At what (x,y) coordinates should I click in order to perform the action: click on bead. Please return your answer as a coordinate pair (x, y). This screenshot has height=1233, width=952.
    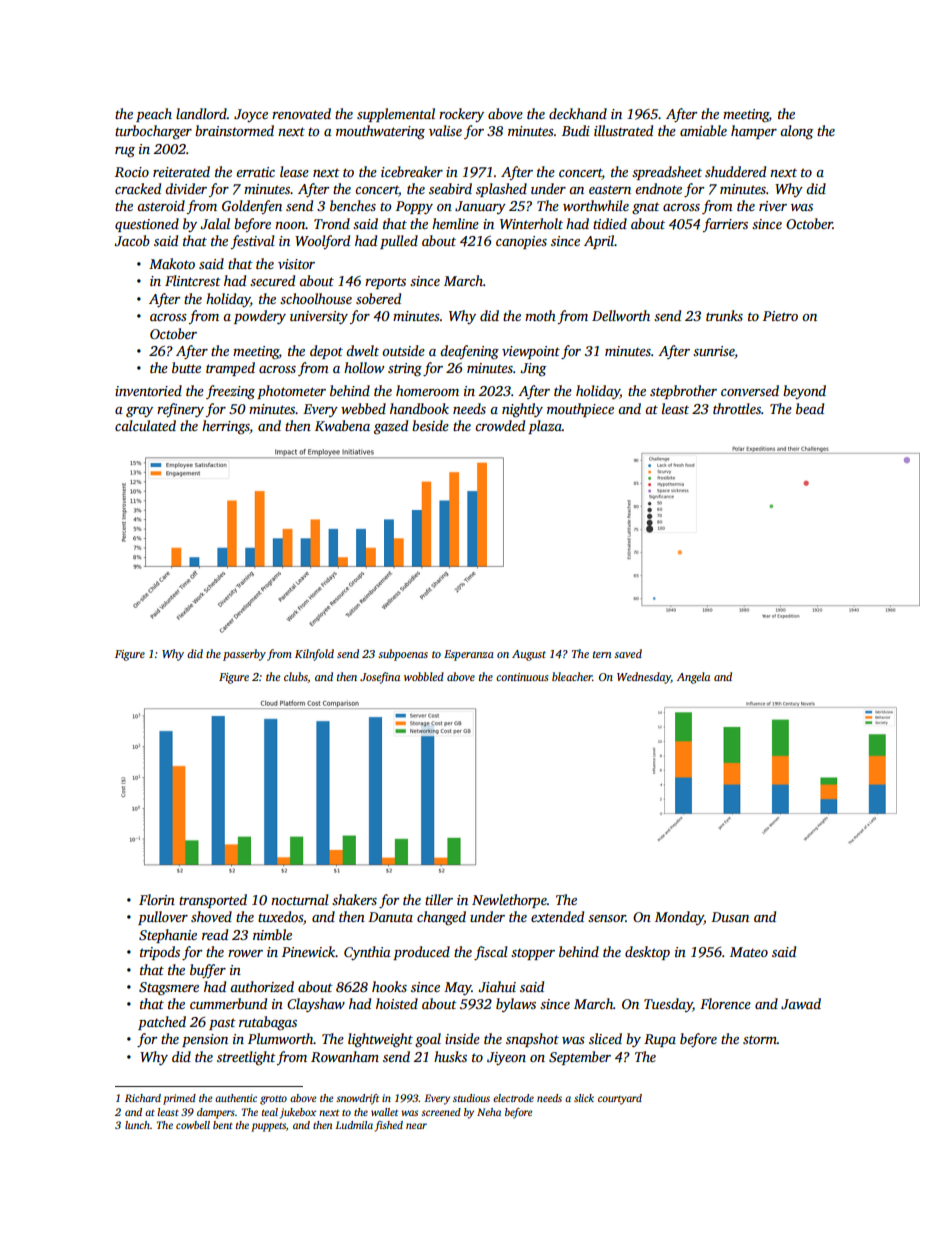
    Looking at the image, I should click on (810, 408).
